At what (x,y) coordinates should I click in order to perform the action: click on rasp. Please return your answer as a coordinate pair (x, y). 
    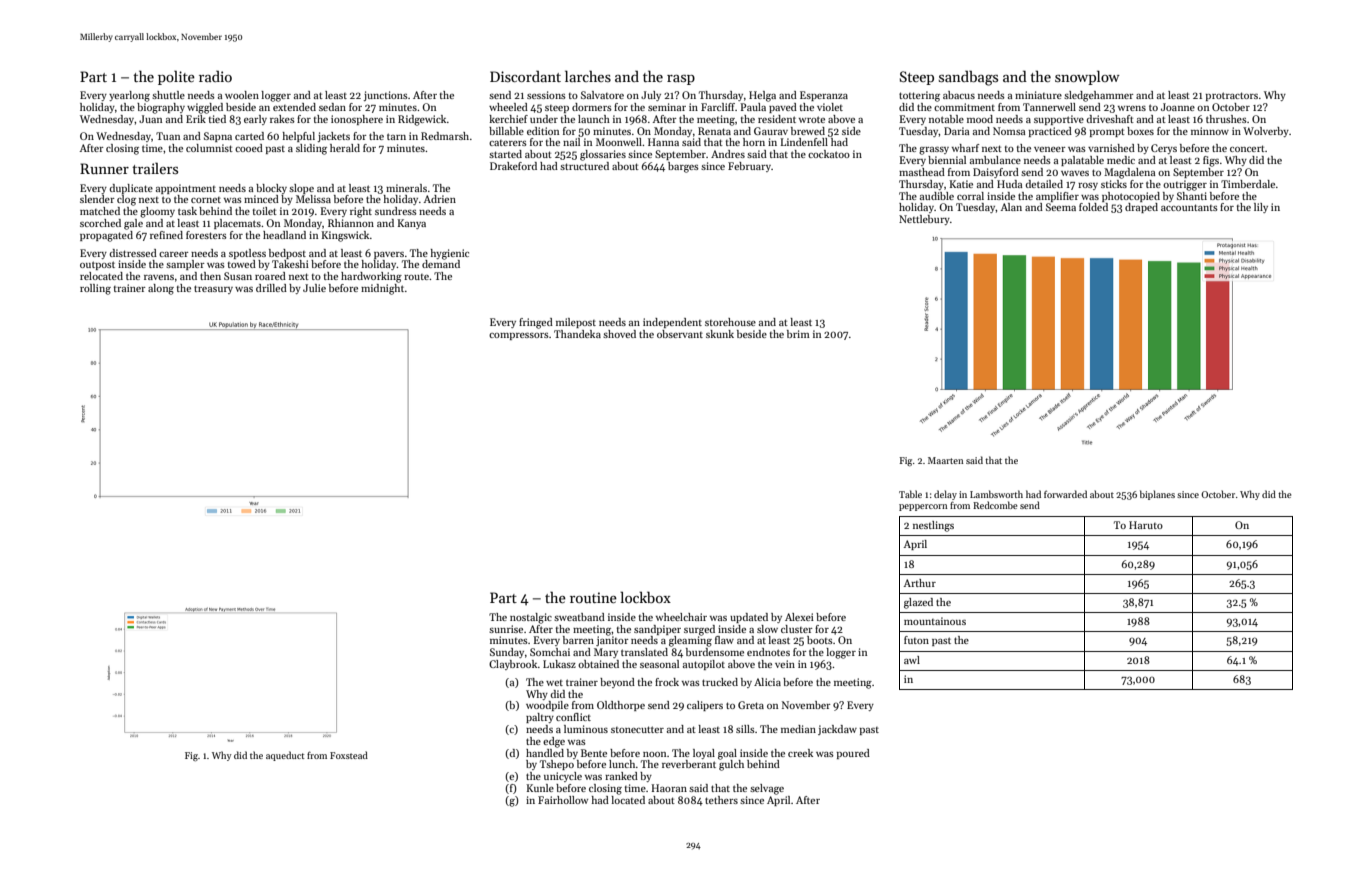
    Looking at the image, I should click on (681, 80).
